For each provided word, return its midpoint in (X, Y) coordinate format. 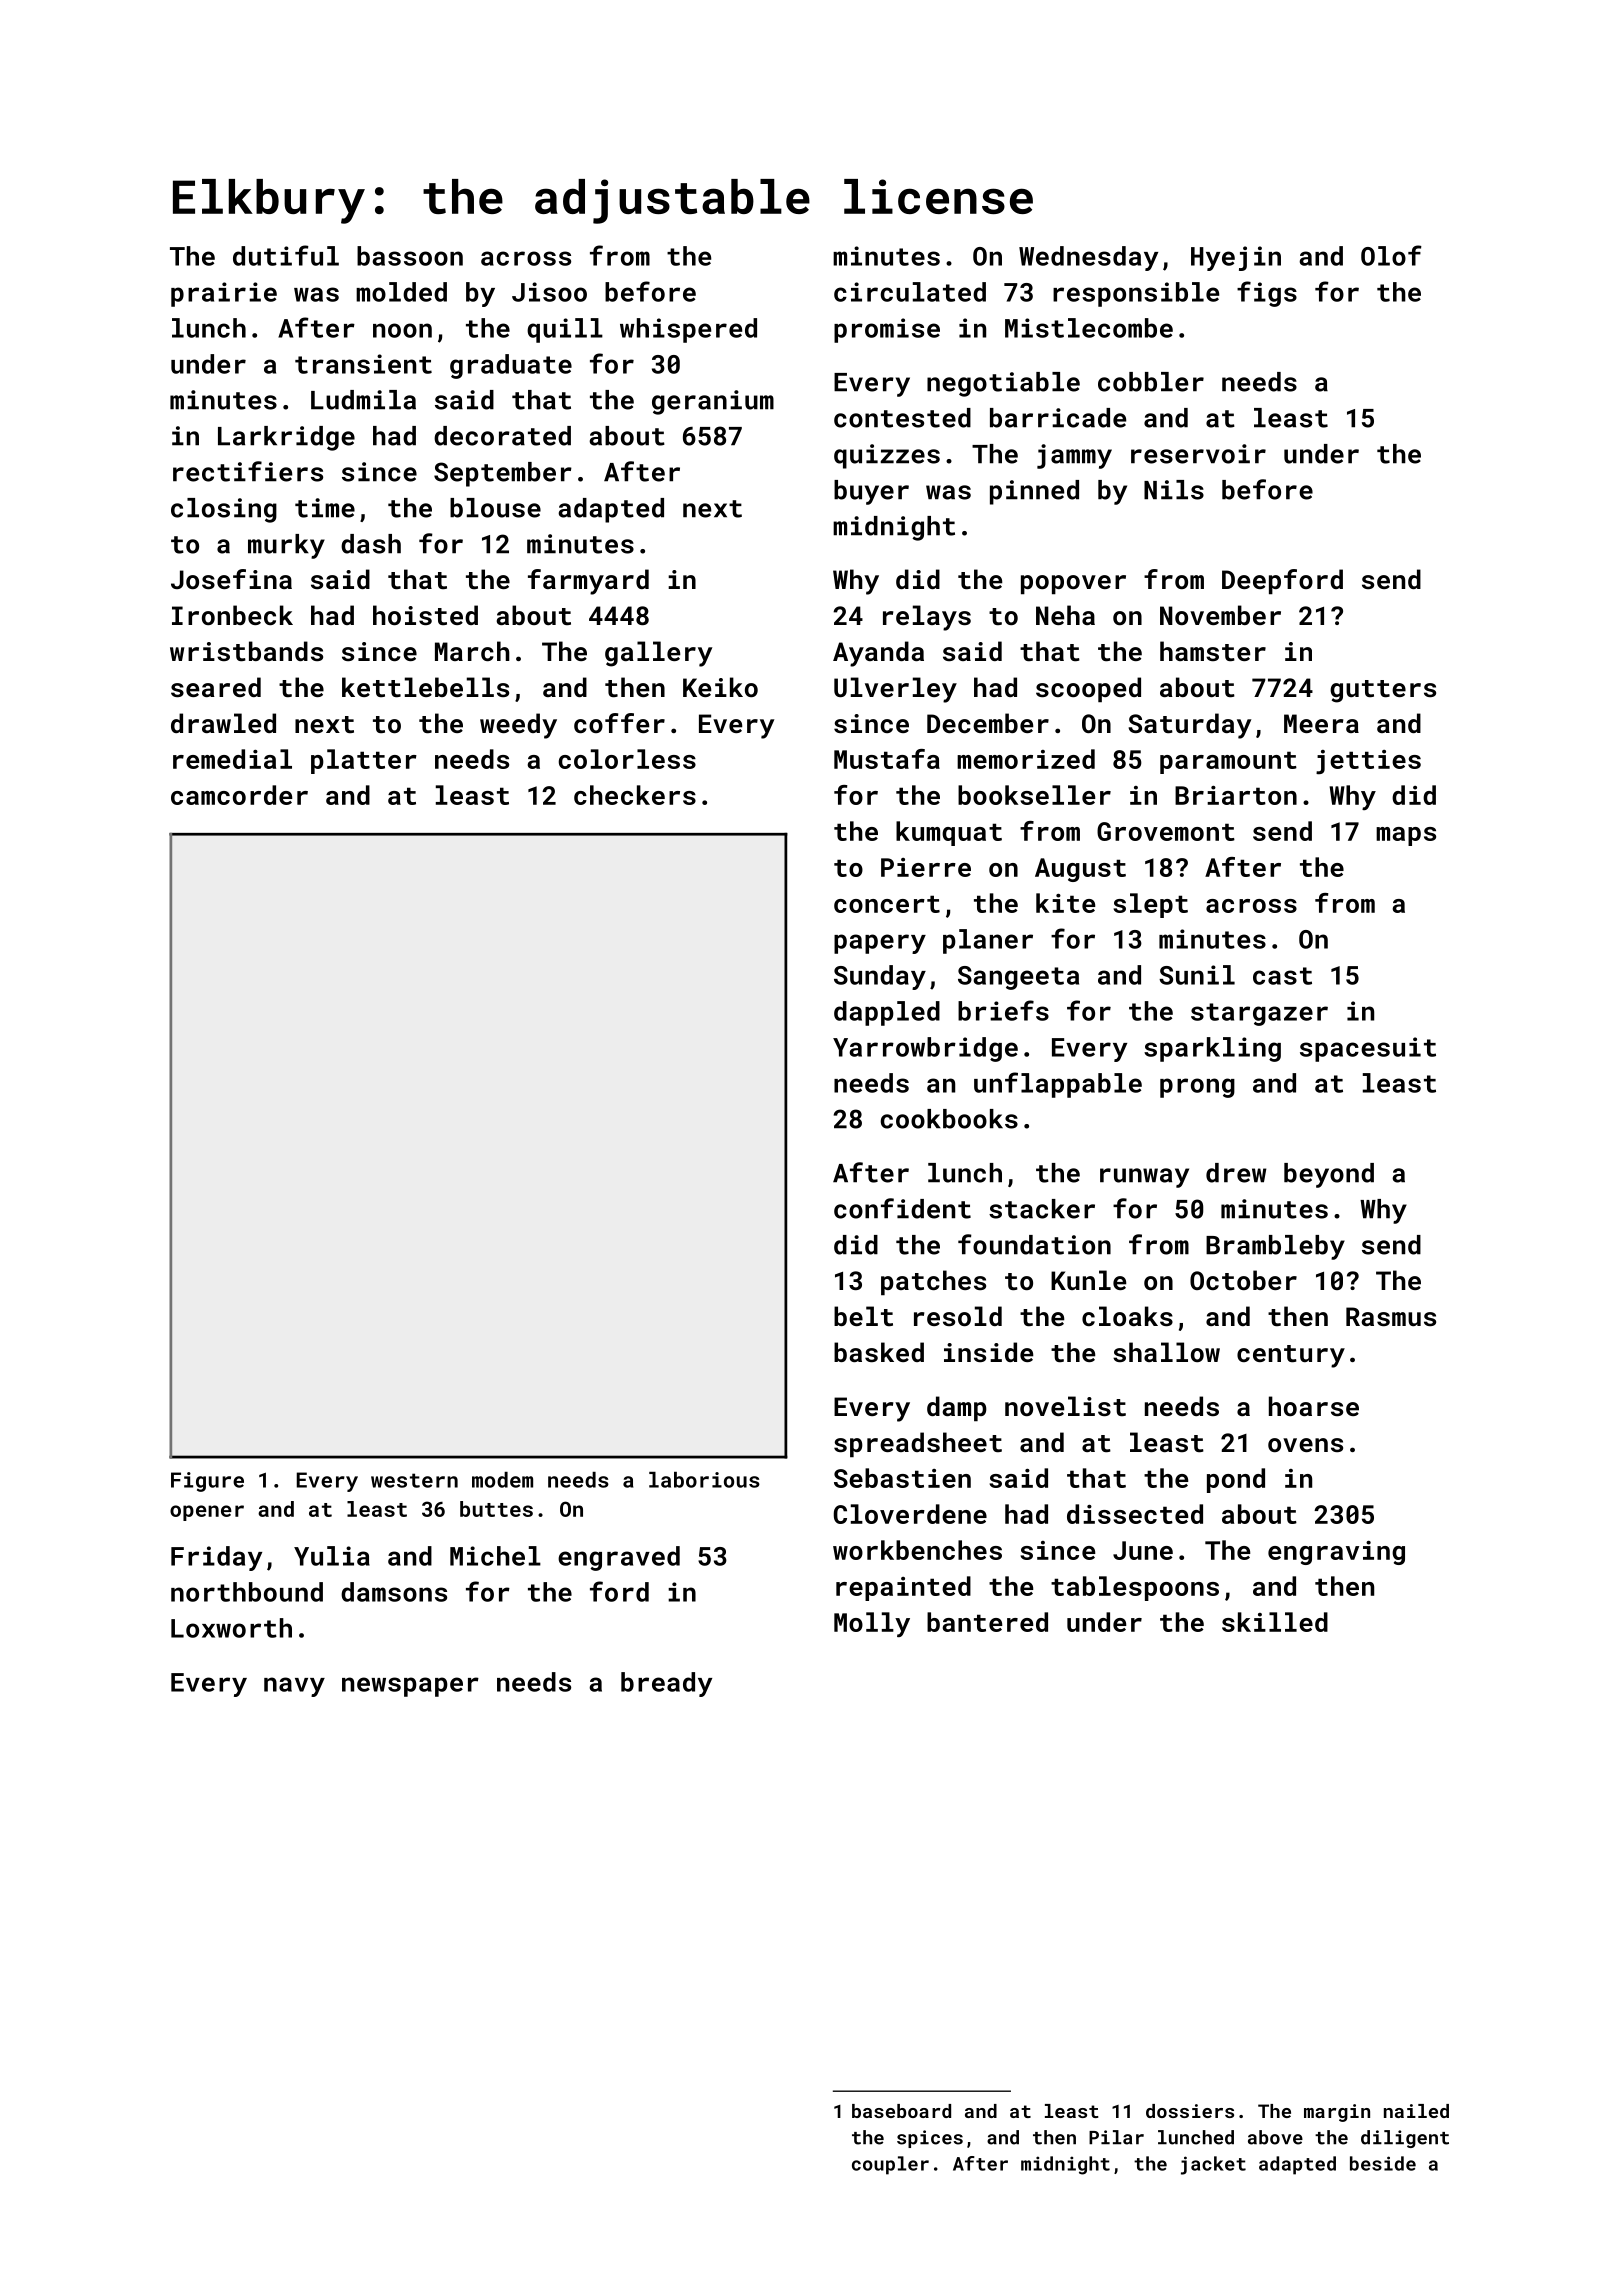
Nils (1174, 490)
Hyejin (1236, 258)
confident (902, 1208)
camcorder (239, 795)
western (414, 1480)
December (988, 723)
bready (666, 1684)
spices (930, 2139)
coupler (890, 2165)
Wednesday (1088, 258)
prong (1197, 1088)
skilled (1275, 1622)
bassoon (410, 256)
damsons (394, 1592)
